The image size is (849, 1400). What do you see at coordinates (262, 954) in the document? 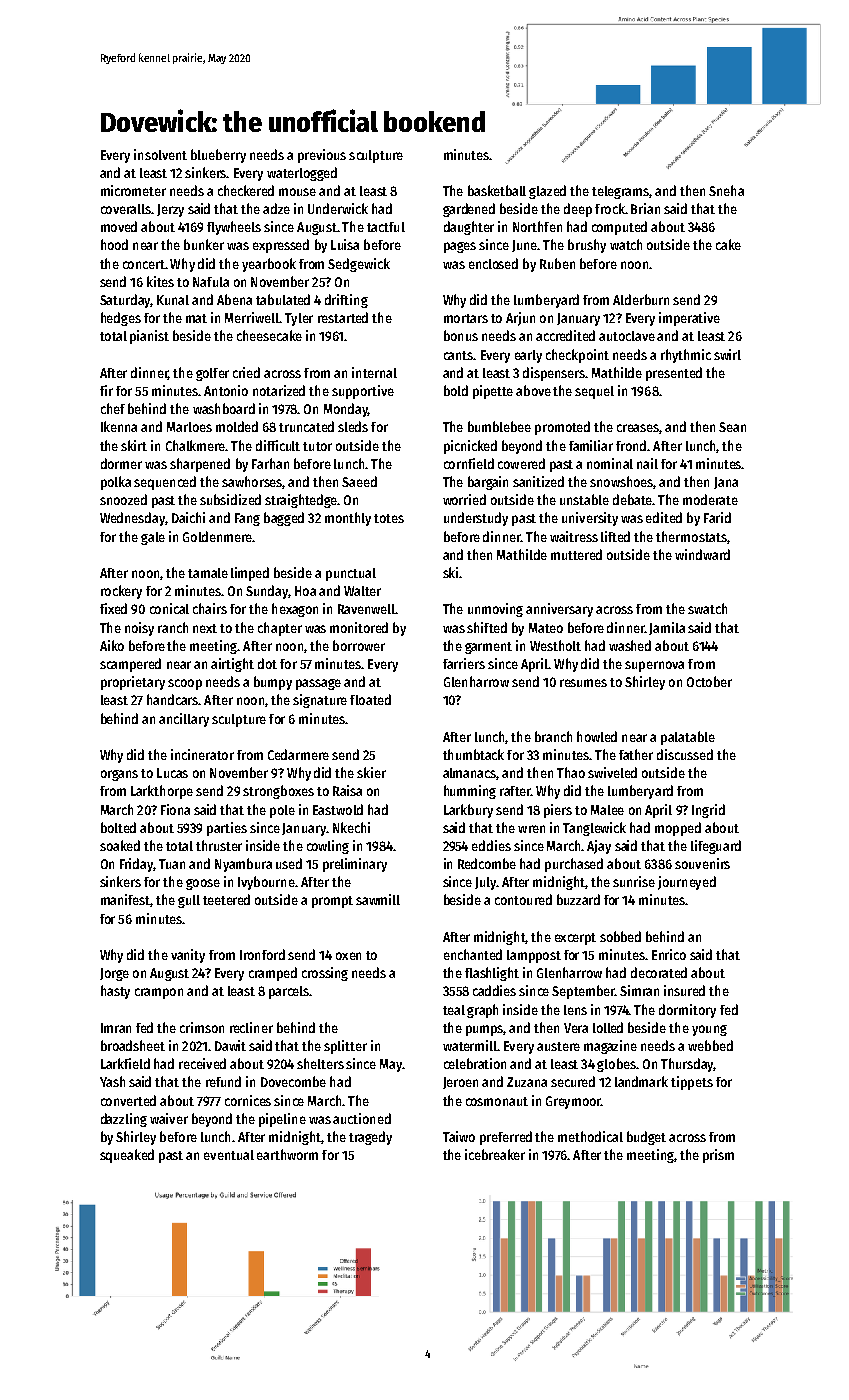
I see `Ironford` at bounding box center [262, 954].
